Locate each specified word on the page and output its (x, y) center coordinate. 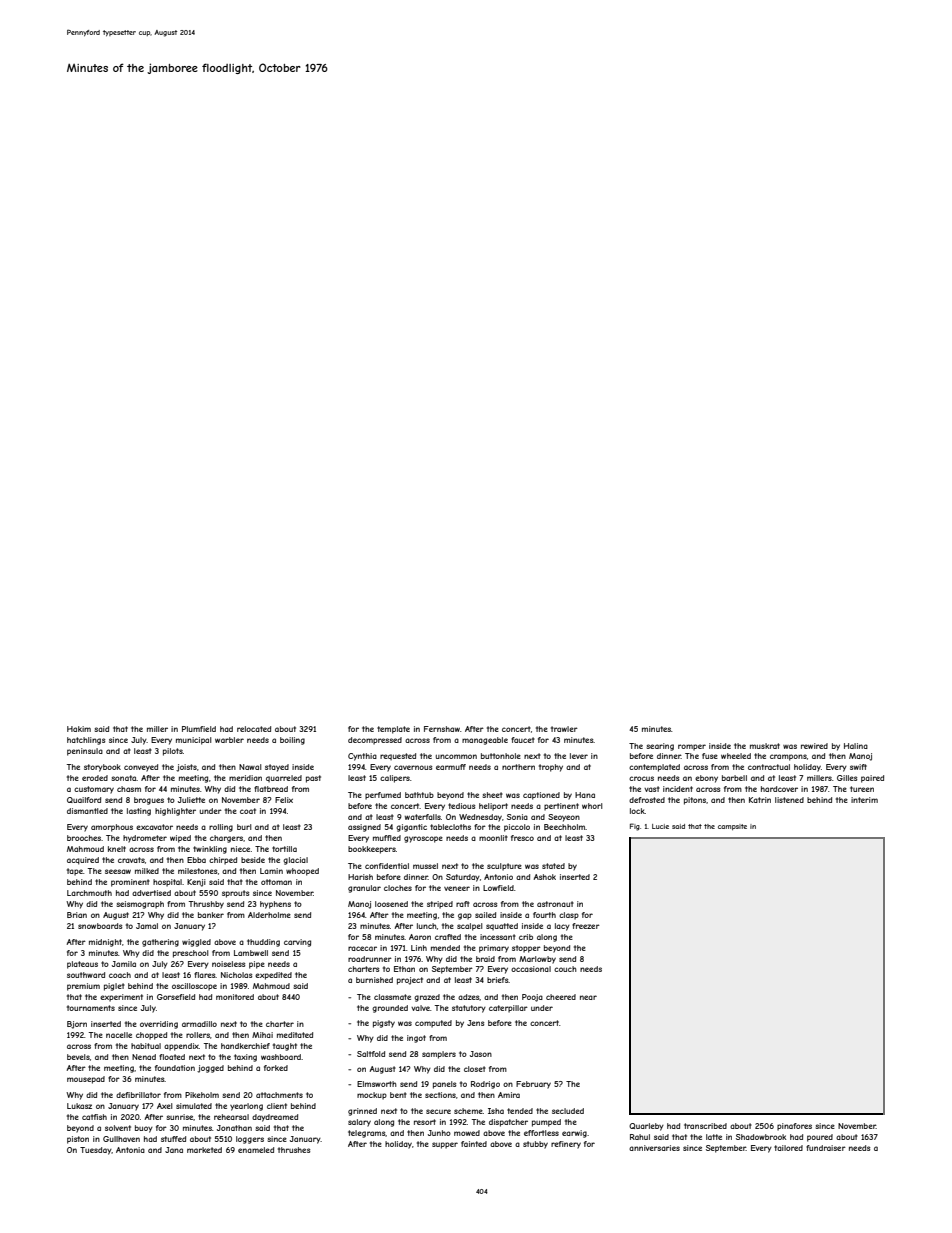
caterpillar (508, 1009)
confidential (387, 866)
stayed (277, 768)
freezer (586, 926)
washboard (281, 1057)
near (588, 997)
